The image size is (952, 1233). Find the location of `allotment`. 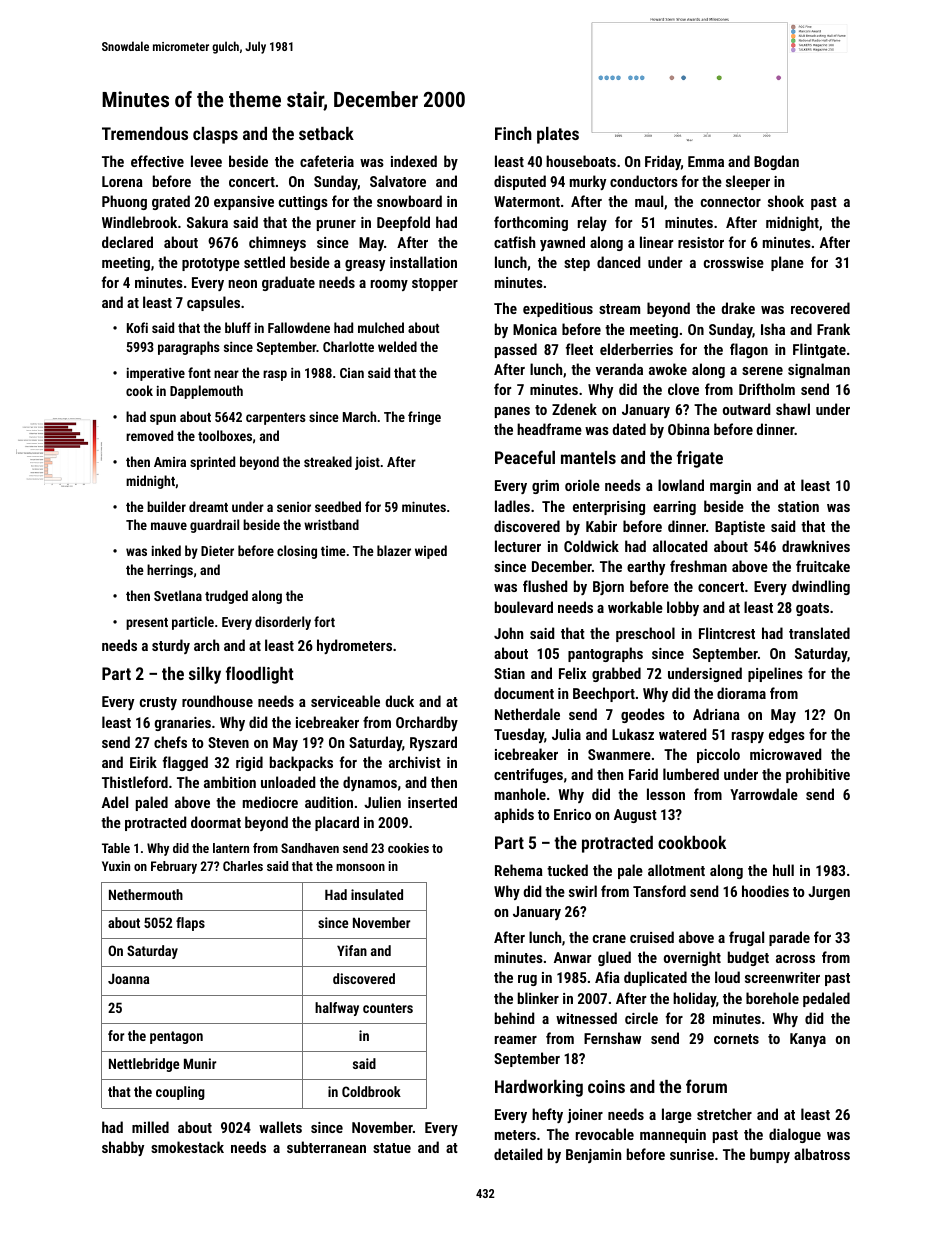

allotment is located at coordinates (676, 870).
